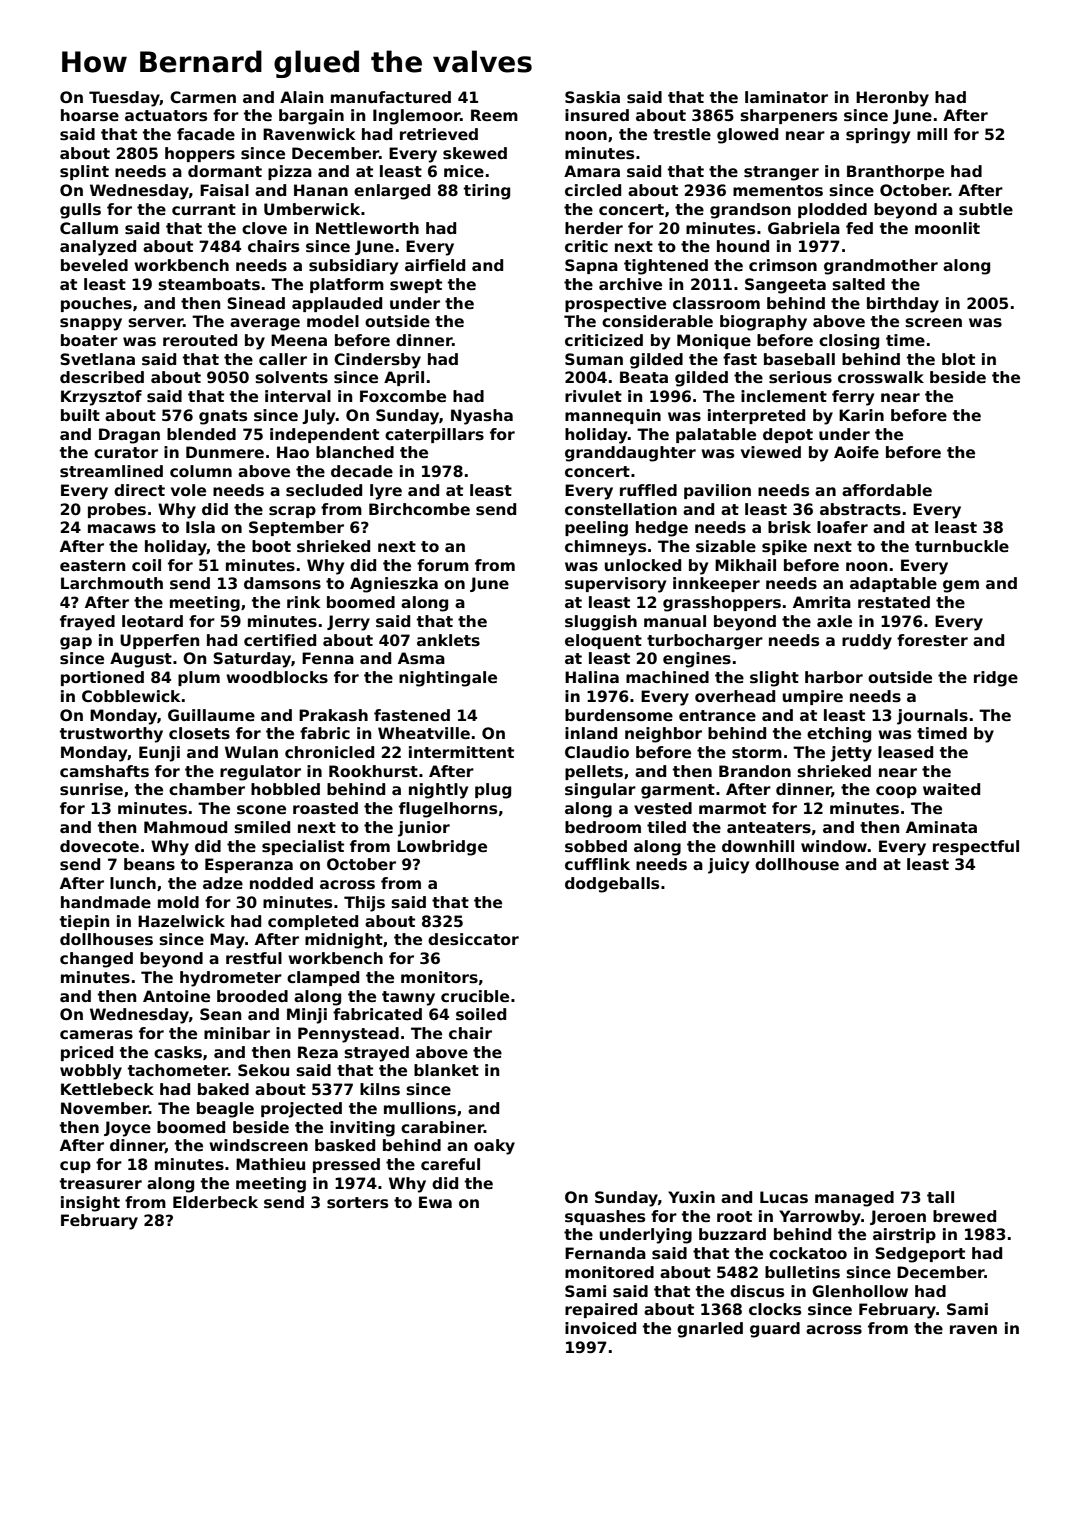 Image resolution: width=1084 pixels, height=1533 pixels. I want to click on plug, so click(493, 791).
